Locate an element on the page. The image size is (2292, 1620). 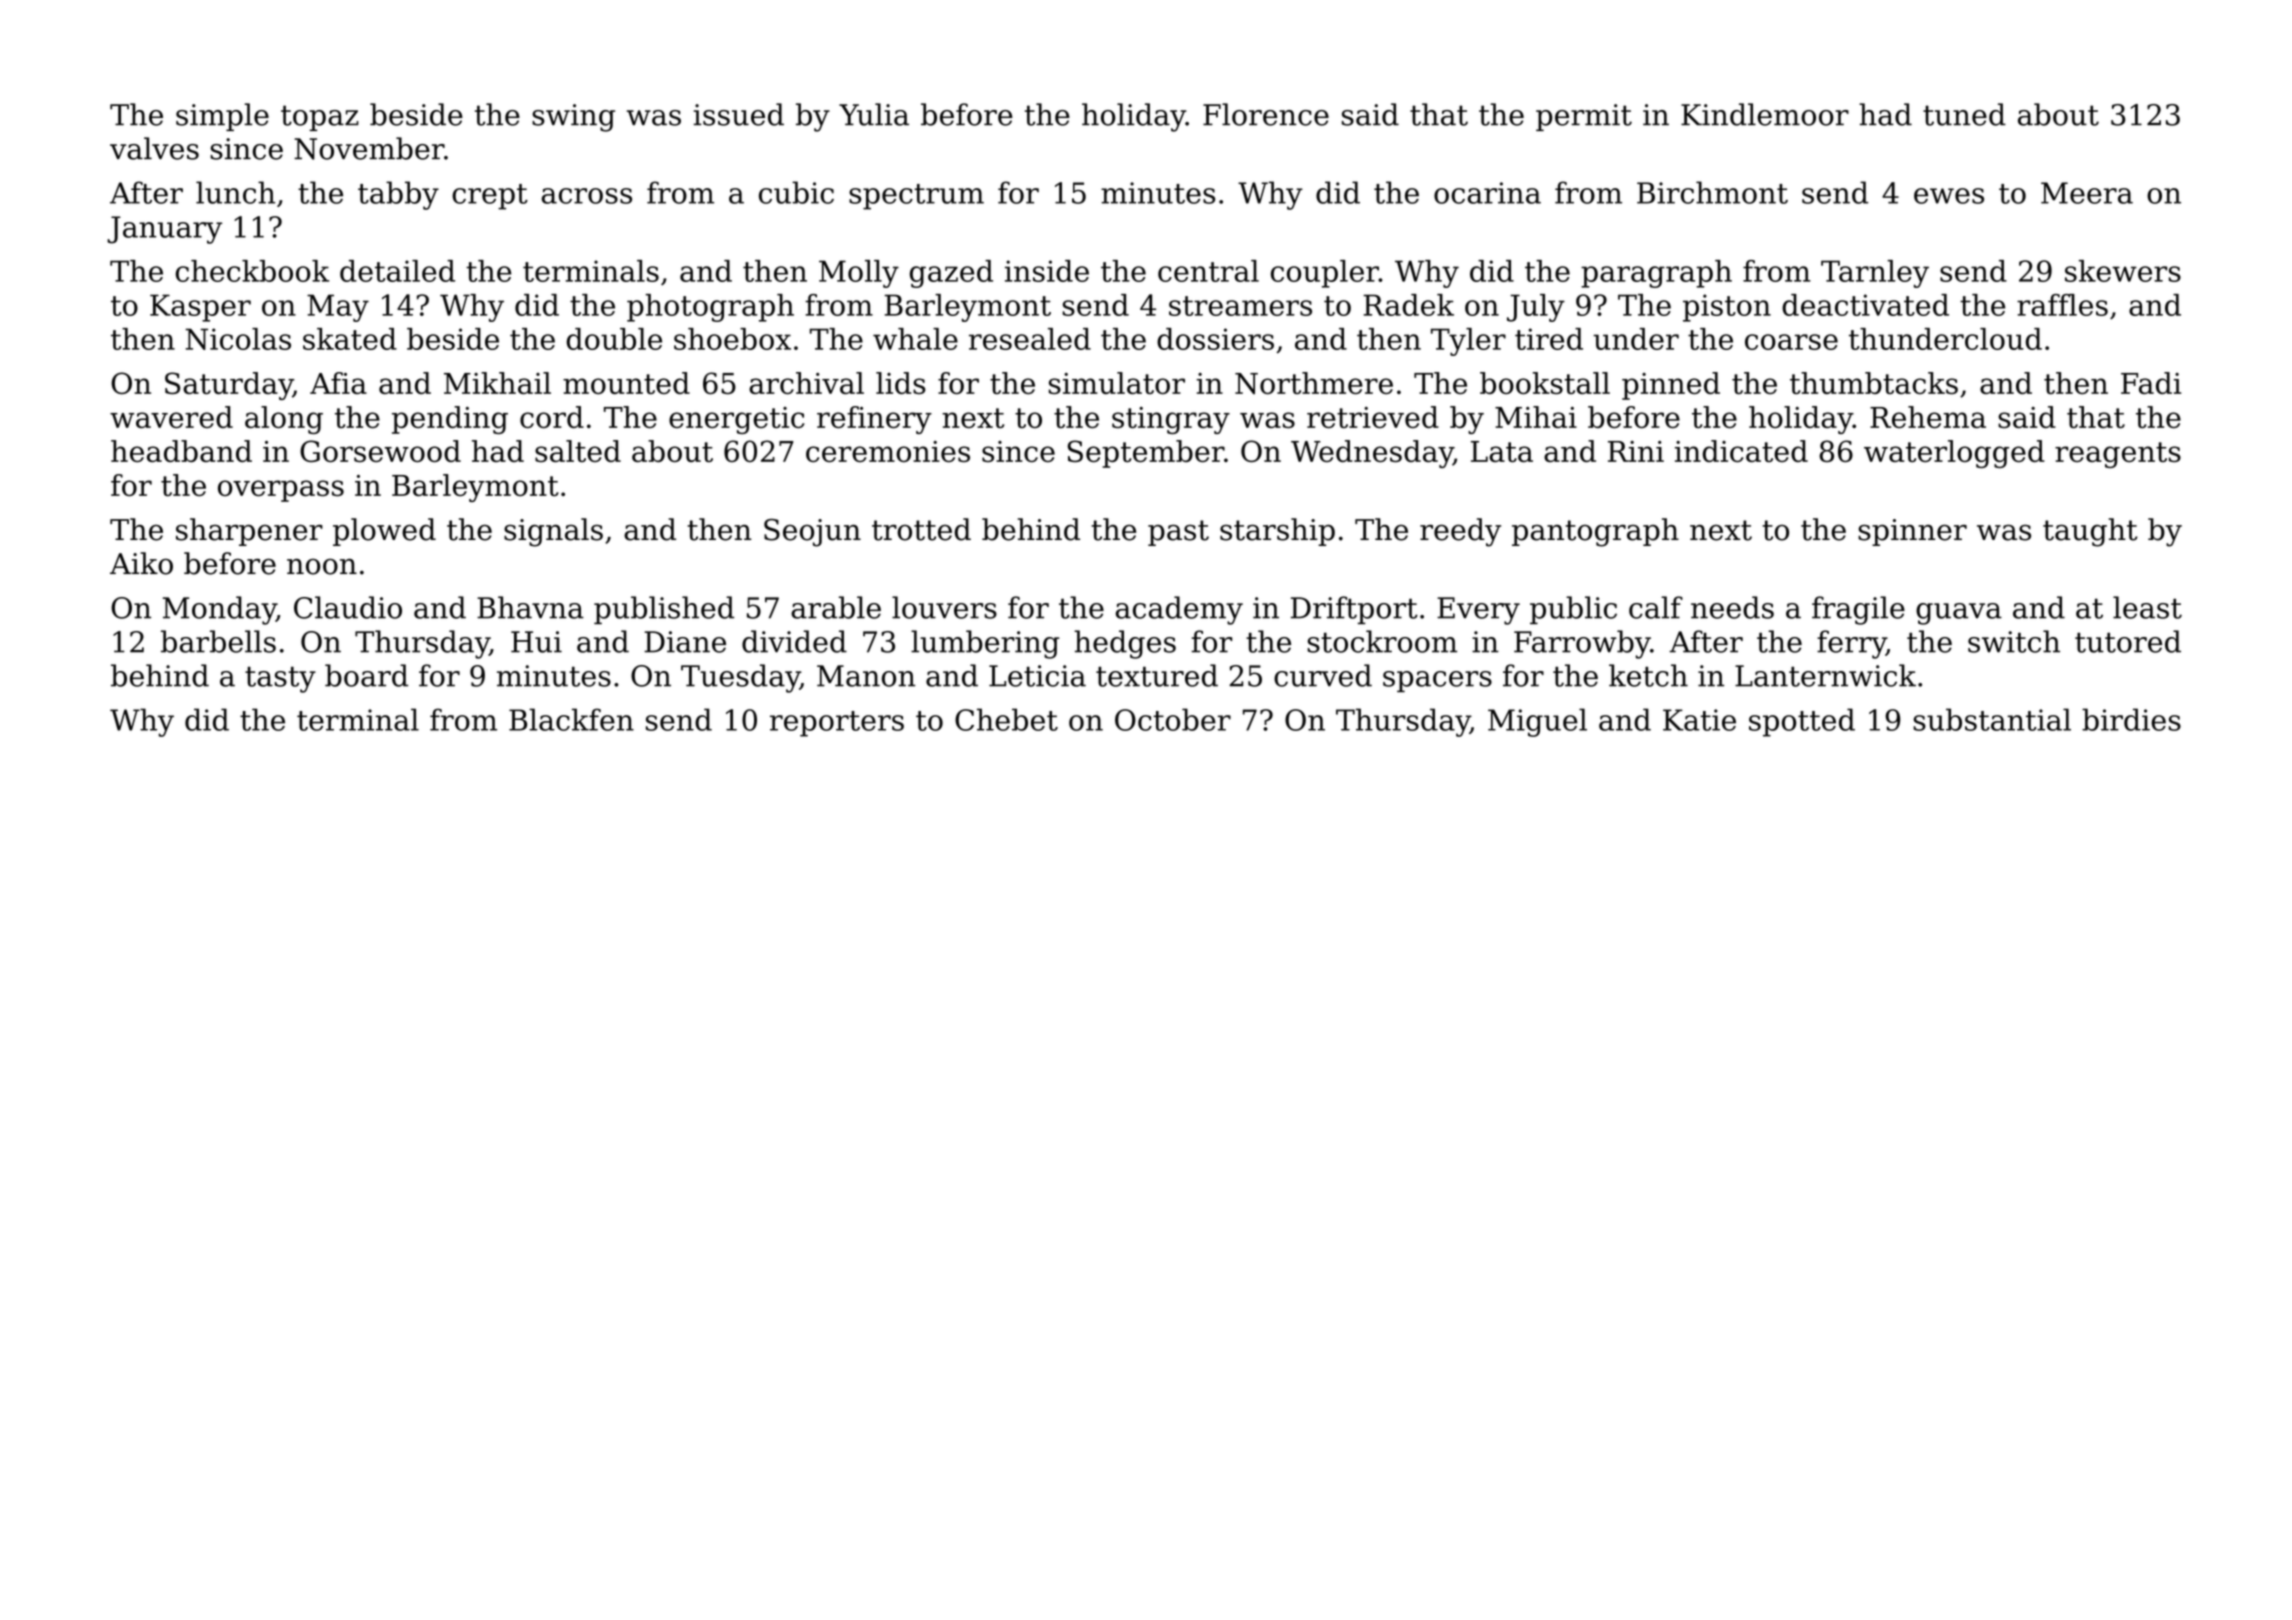
tasty is located at coordinates (280, 679).
